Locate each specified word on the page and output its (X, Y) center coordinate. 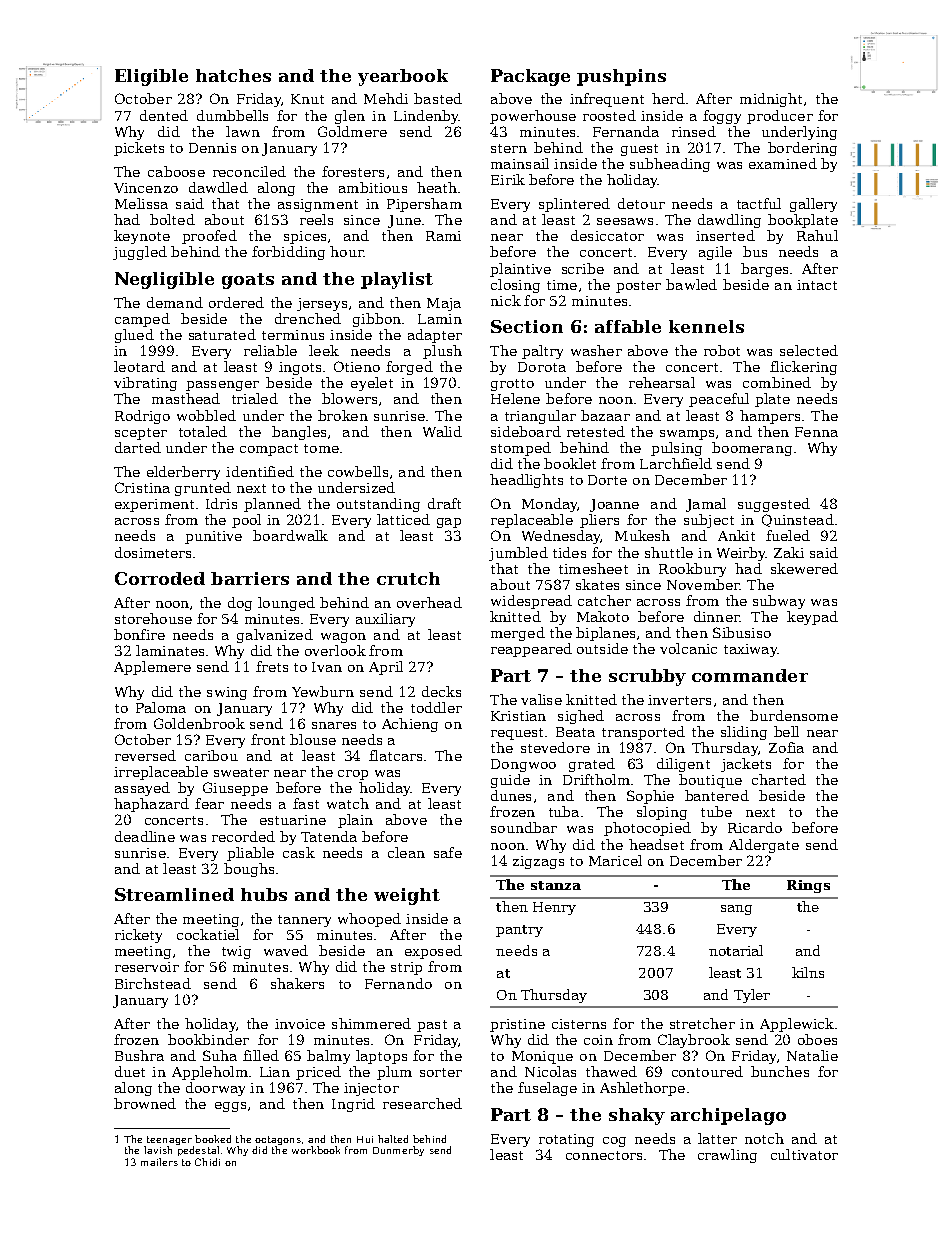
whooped (369, 920)
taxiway (750, 650)
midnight (771, 100)
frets (272, 666)
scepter (141, 434)
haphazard (151, 805)
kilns (808, 972)
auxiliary (385, 620)
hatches (233, 75)
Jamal (706, 505)
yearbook (403, 77)
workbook (316, 1150)
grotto (512, 385)
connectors (604, 1155)
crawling (727, 1156)
